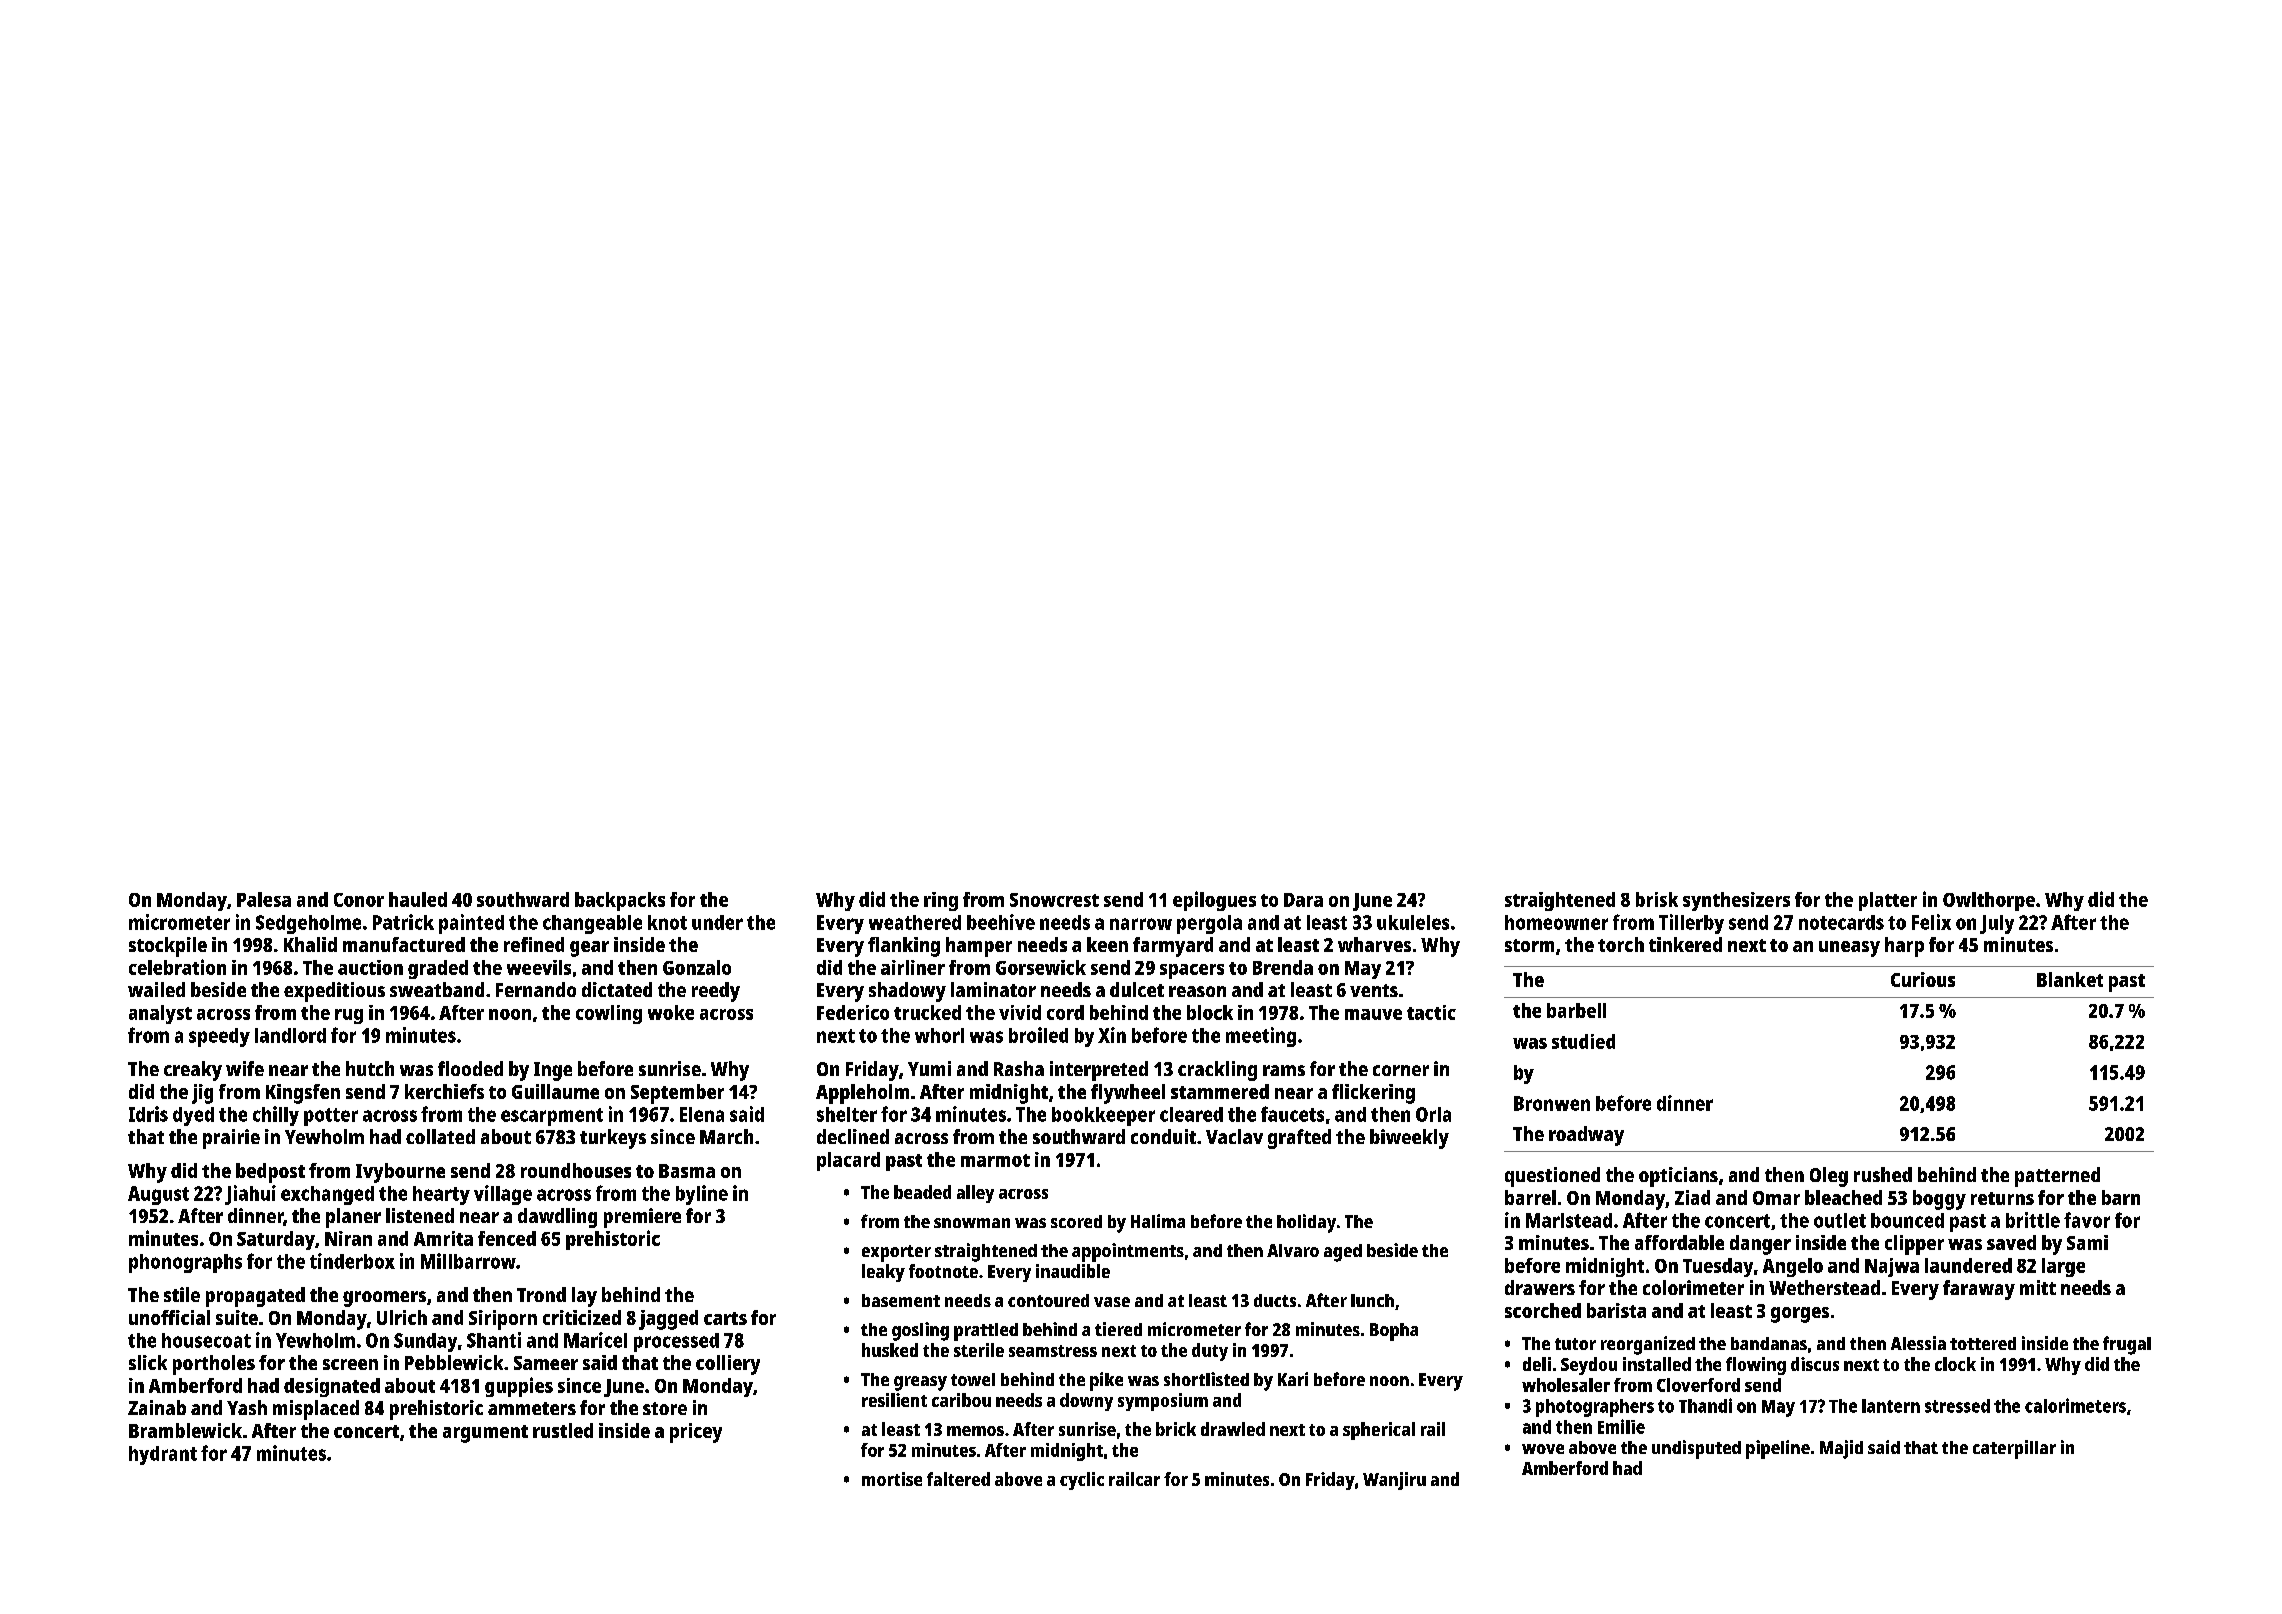 Image resolution: width=2282 pixels, height=1614 pixels. I want to click on knot, so click(667, 922).
